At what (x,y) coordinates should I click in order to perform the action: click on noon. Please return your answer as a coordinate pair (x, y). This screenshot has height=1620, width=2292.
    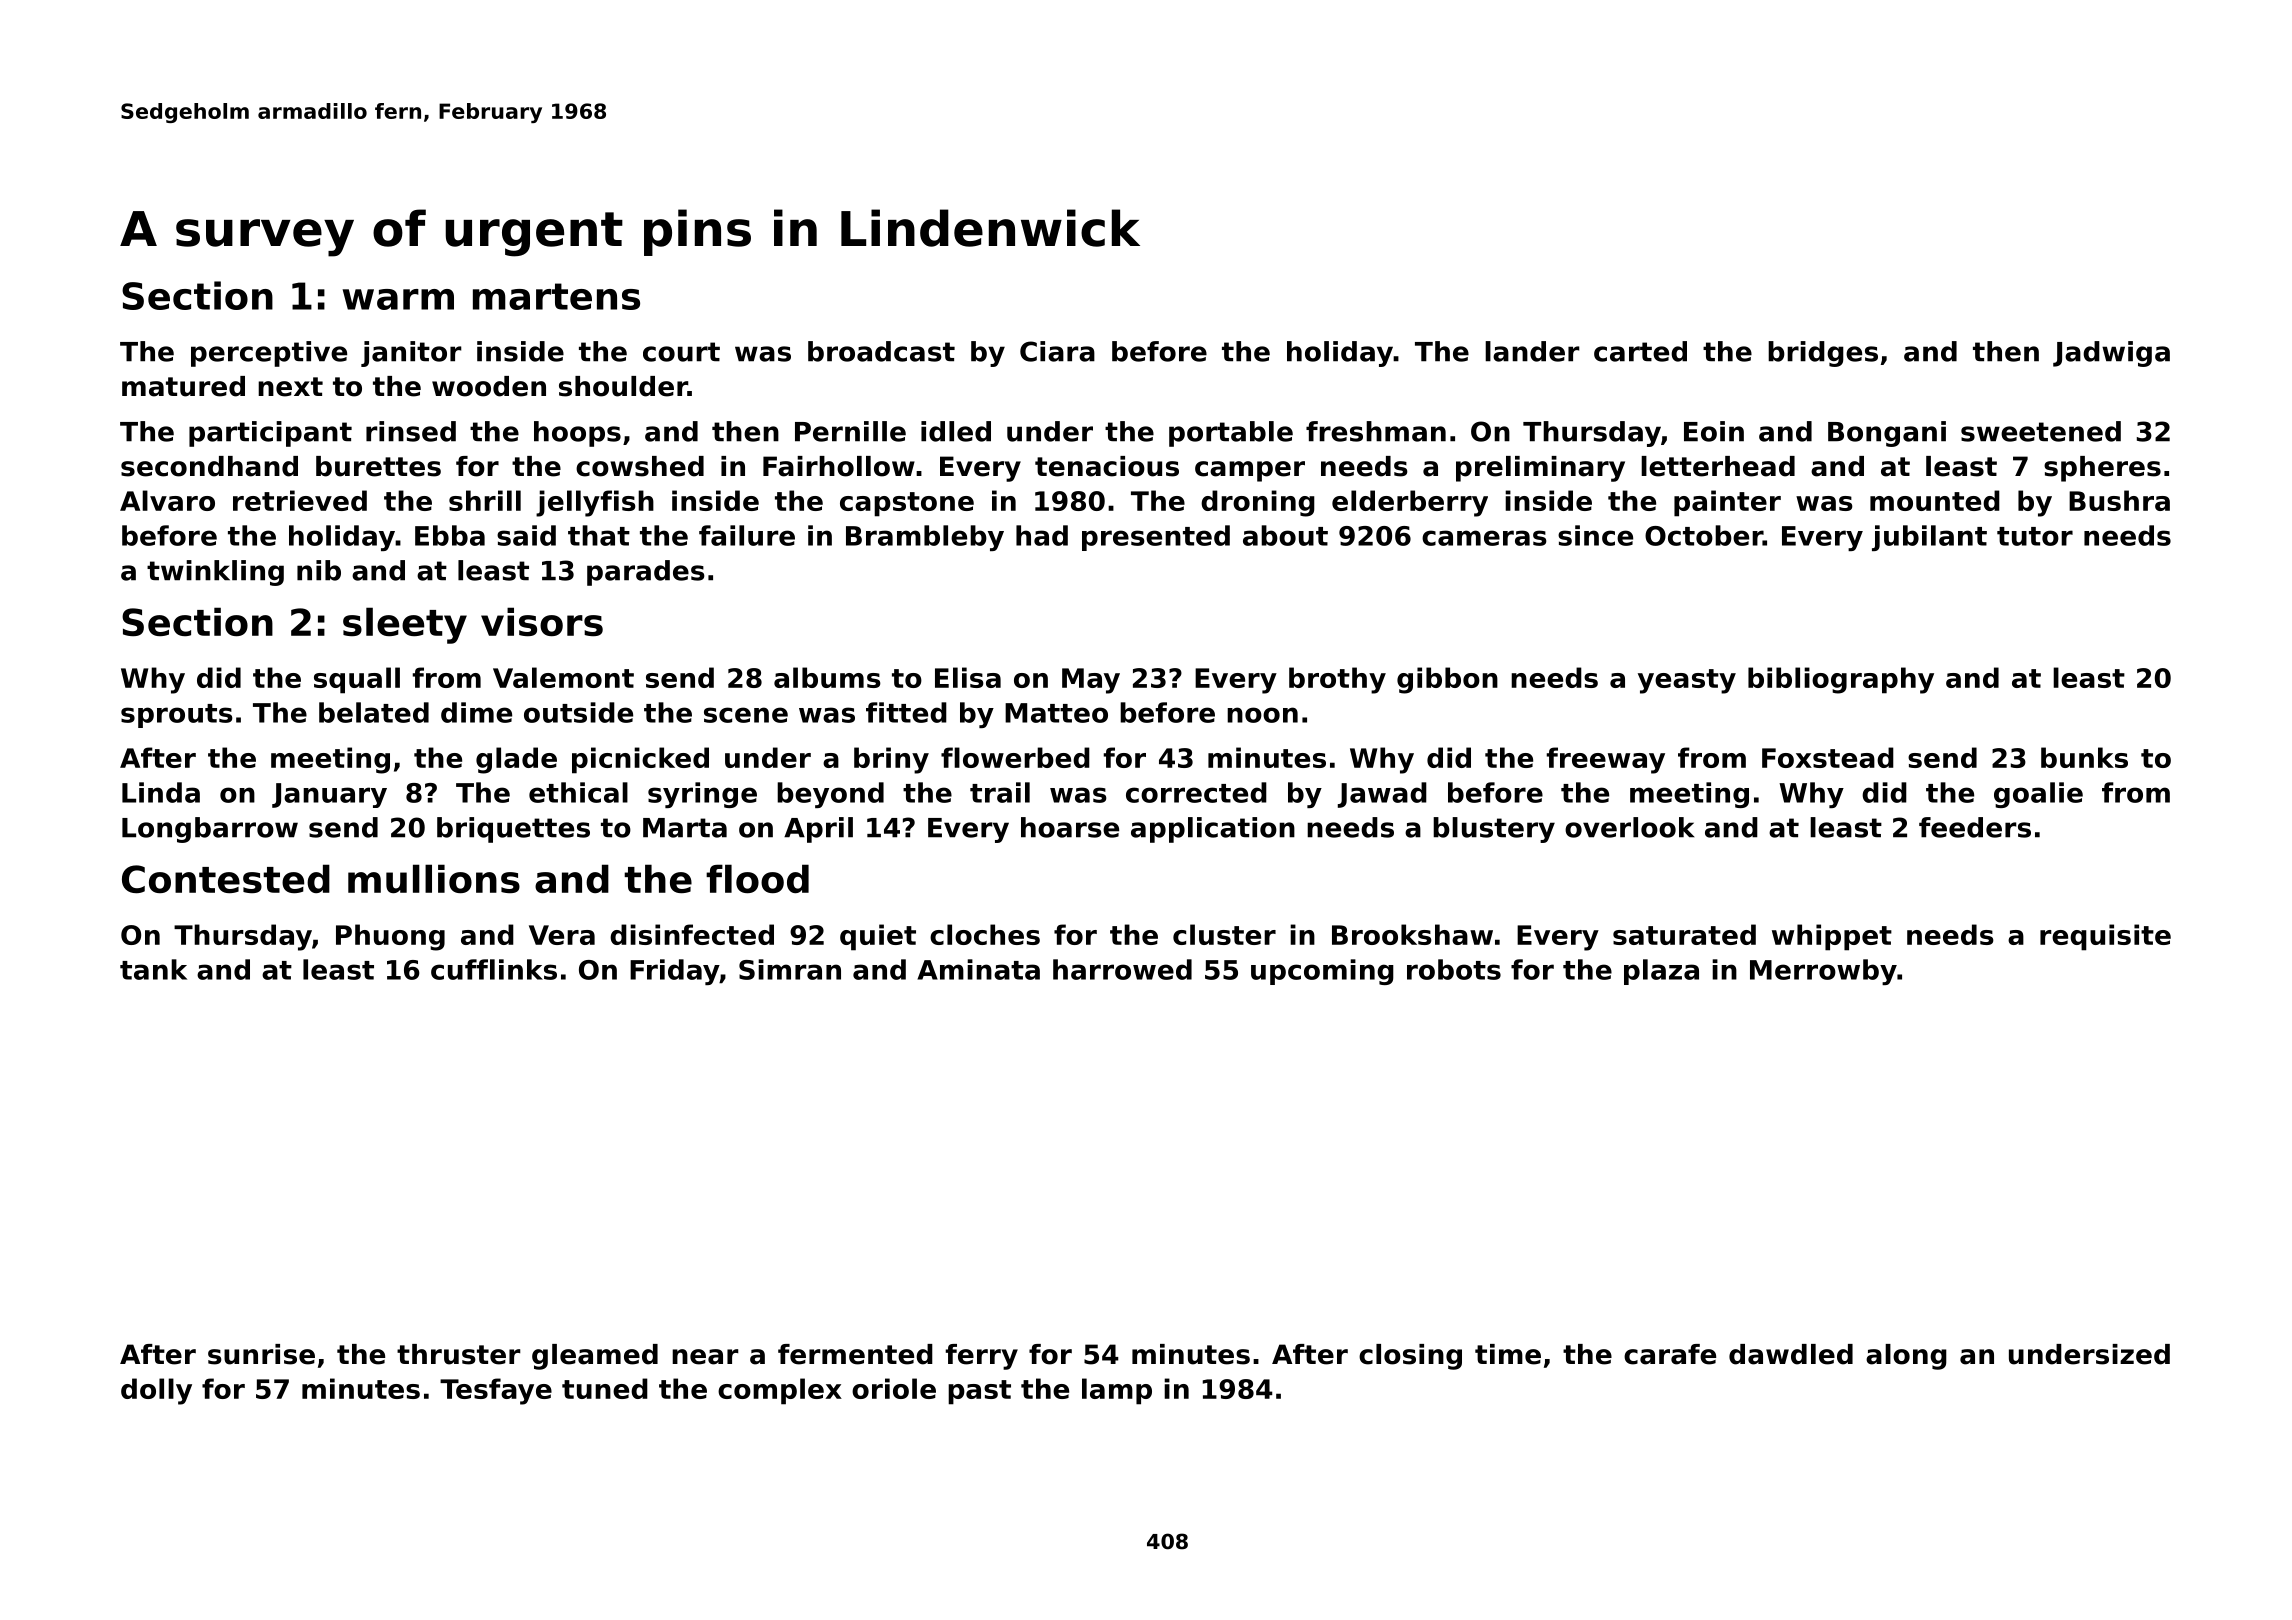
    Looking at the image, I should click on (1262, 715).
